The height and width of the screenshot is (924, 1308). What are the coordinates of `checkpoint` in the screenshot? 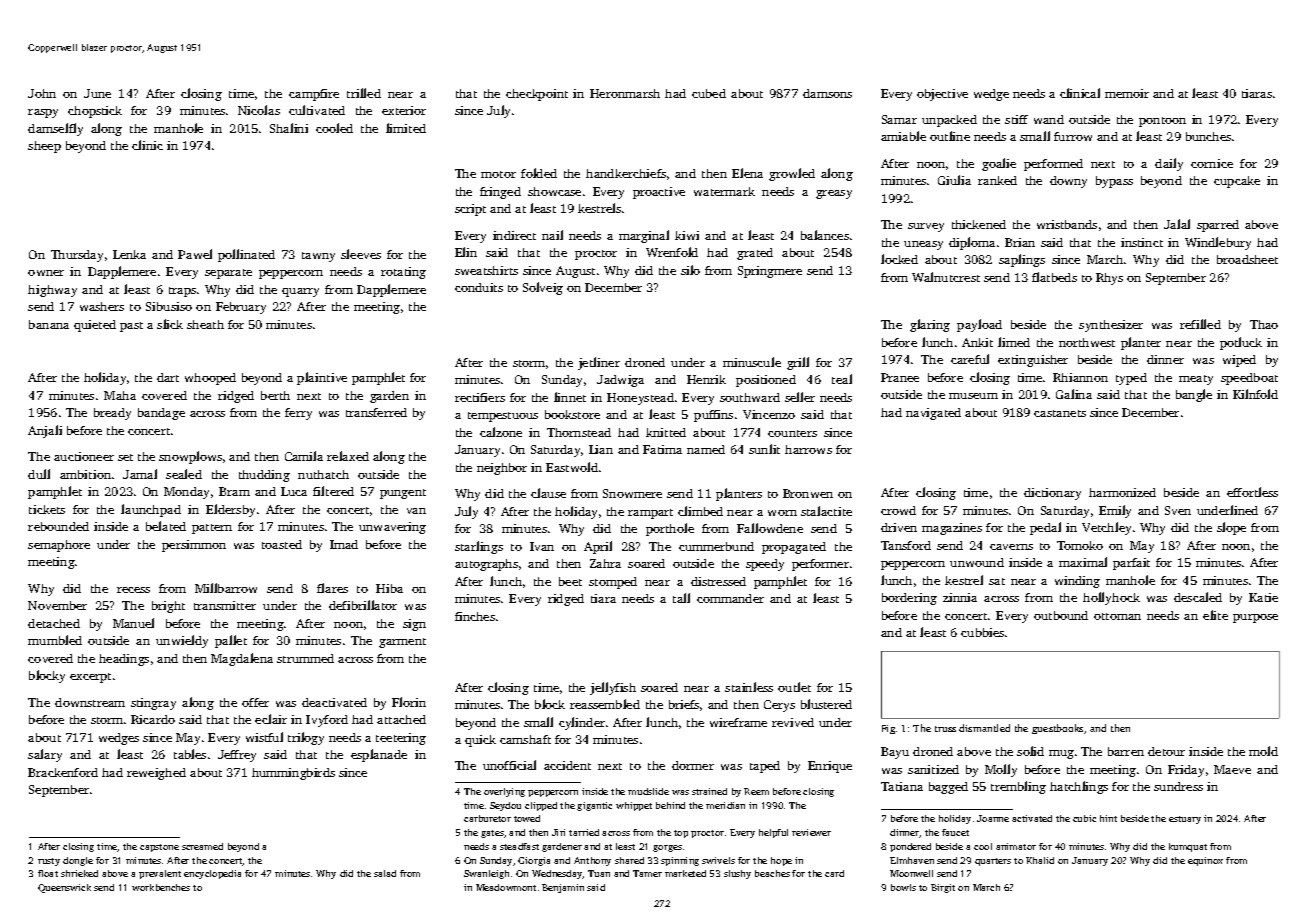 It's located at (537, 95).
